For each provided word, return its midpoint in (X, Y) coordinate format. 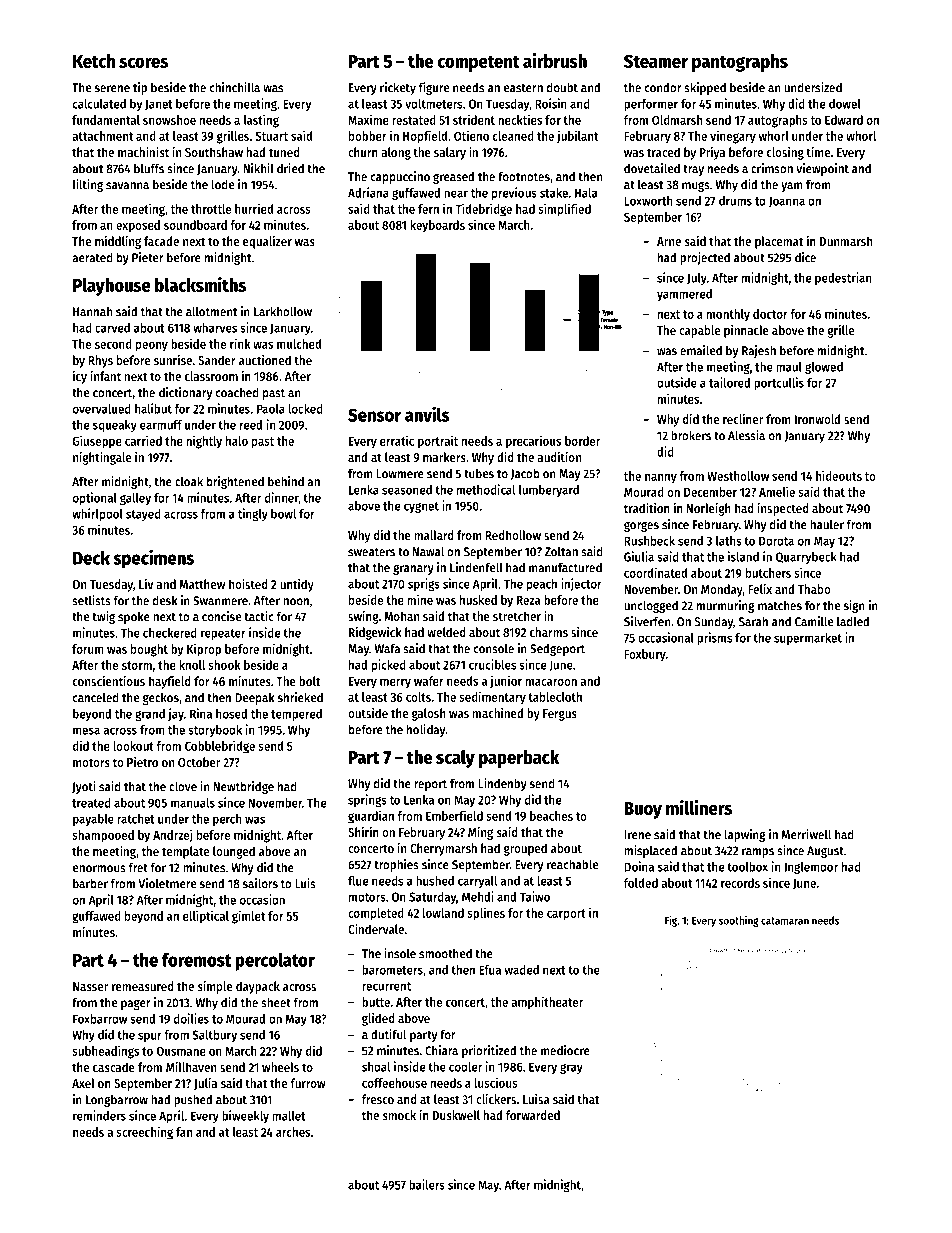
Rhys (100, 361)
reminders (99, 1115)
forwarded (533, 1115)
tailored (729, 382)
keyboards (437, 226)
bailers (427, 1184)
